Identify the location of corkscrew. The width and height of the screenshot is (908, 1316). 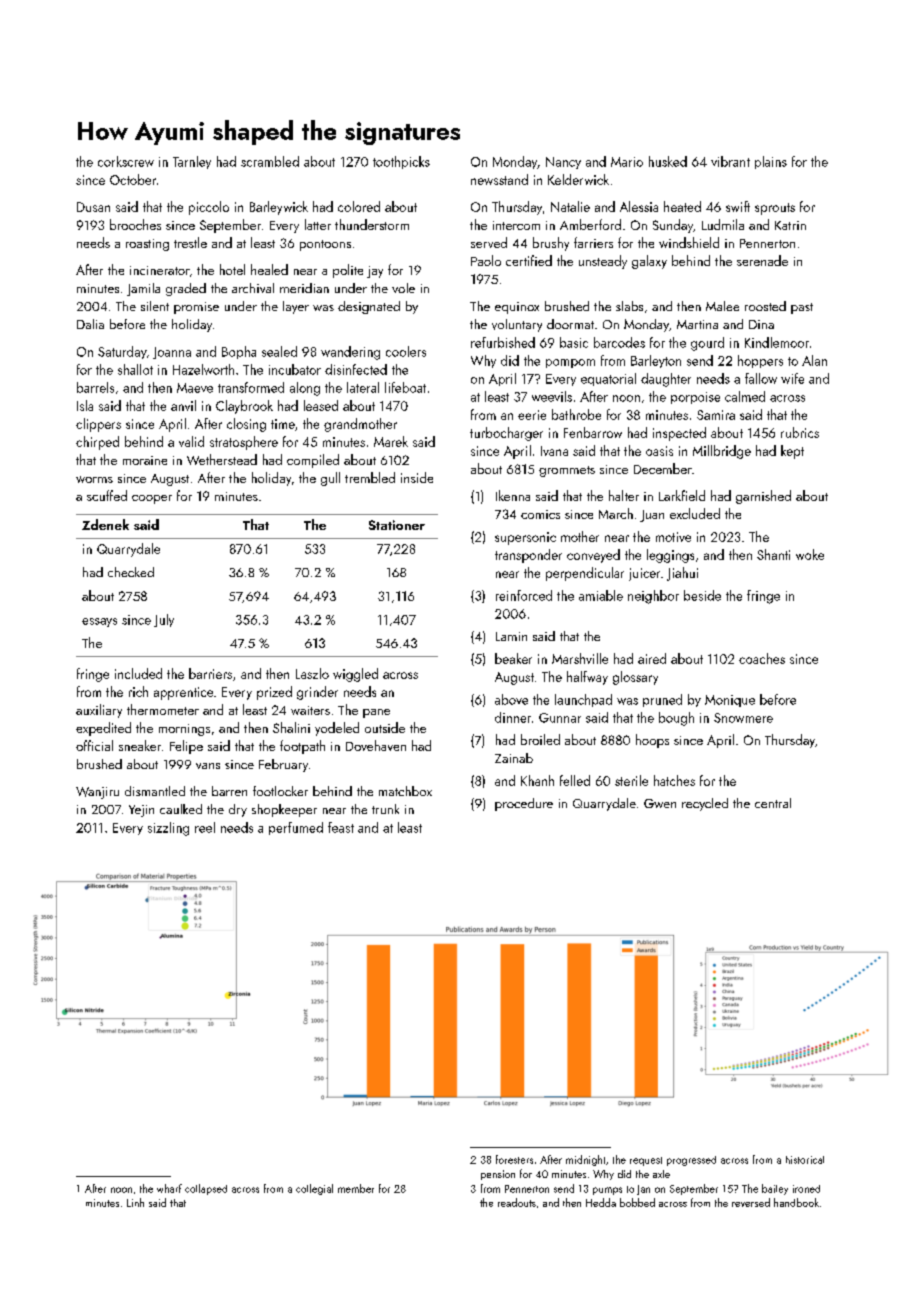
(126, 161).
